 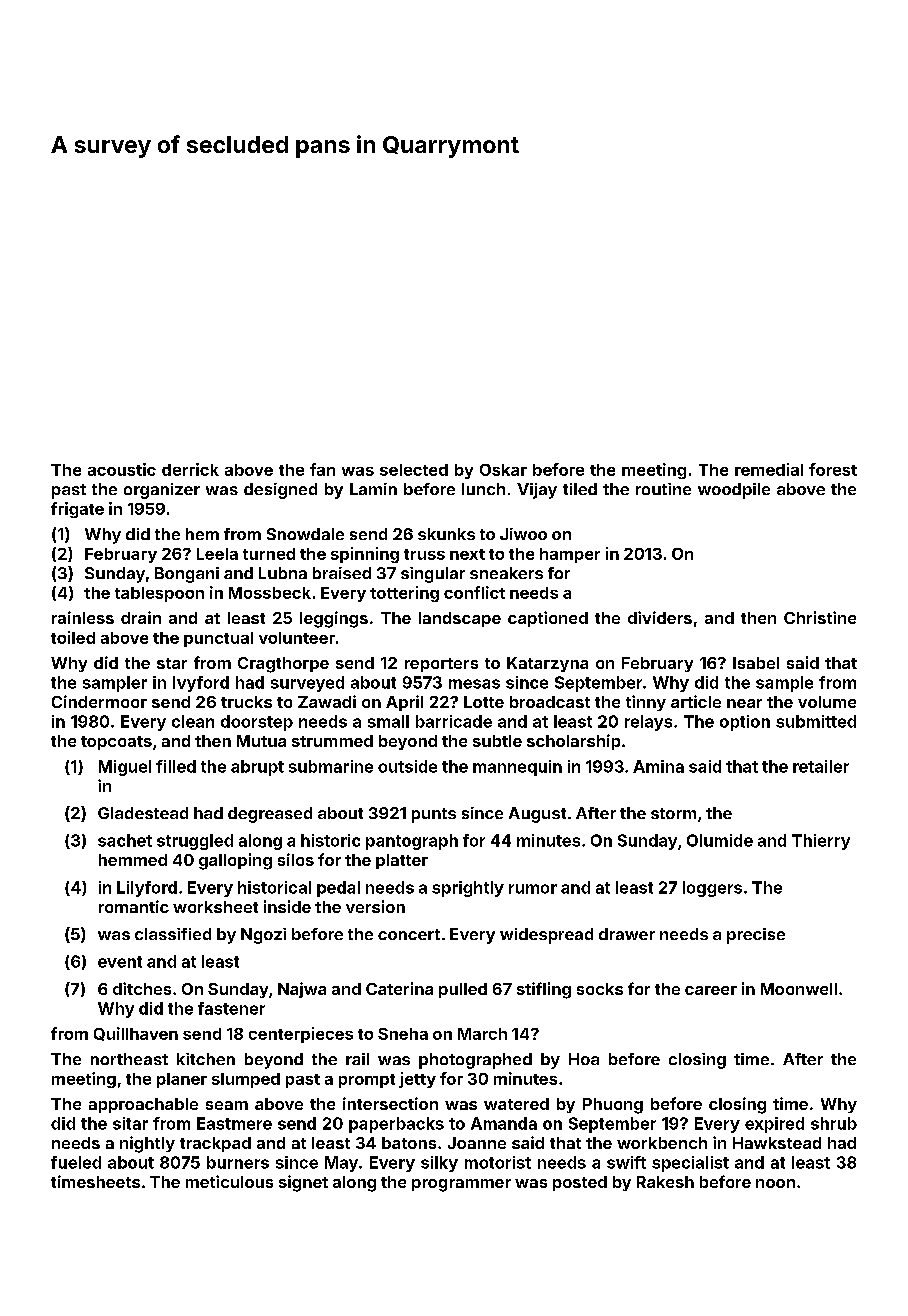 I want to click on shrub, so click(x=834, y=1123).
